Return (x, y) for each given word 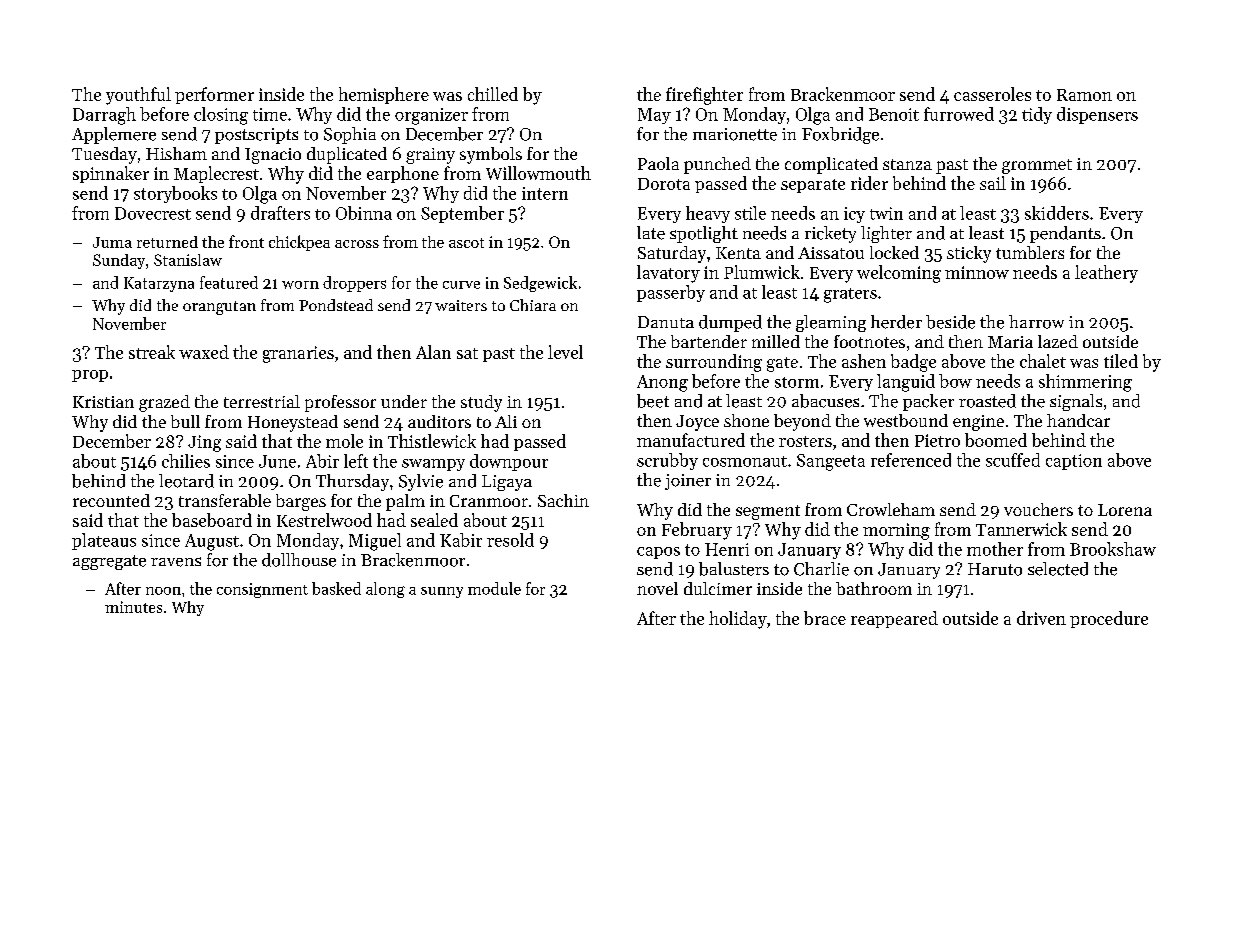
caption (1074, 462)
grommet (1037, 166)
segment (768, 512)
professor (340, 403)
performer (214, 95)
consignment (262, 590)
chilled (493, 94)
